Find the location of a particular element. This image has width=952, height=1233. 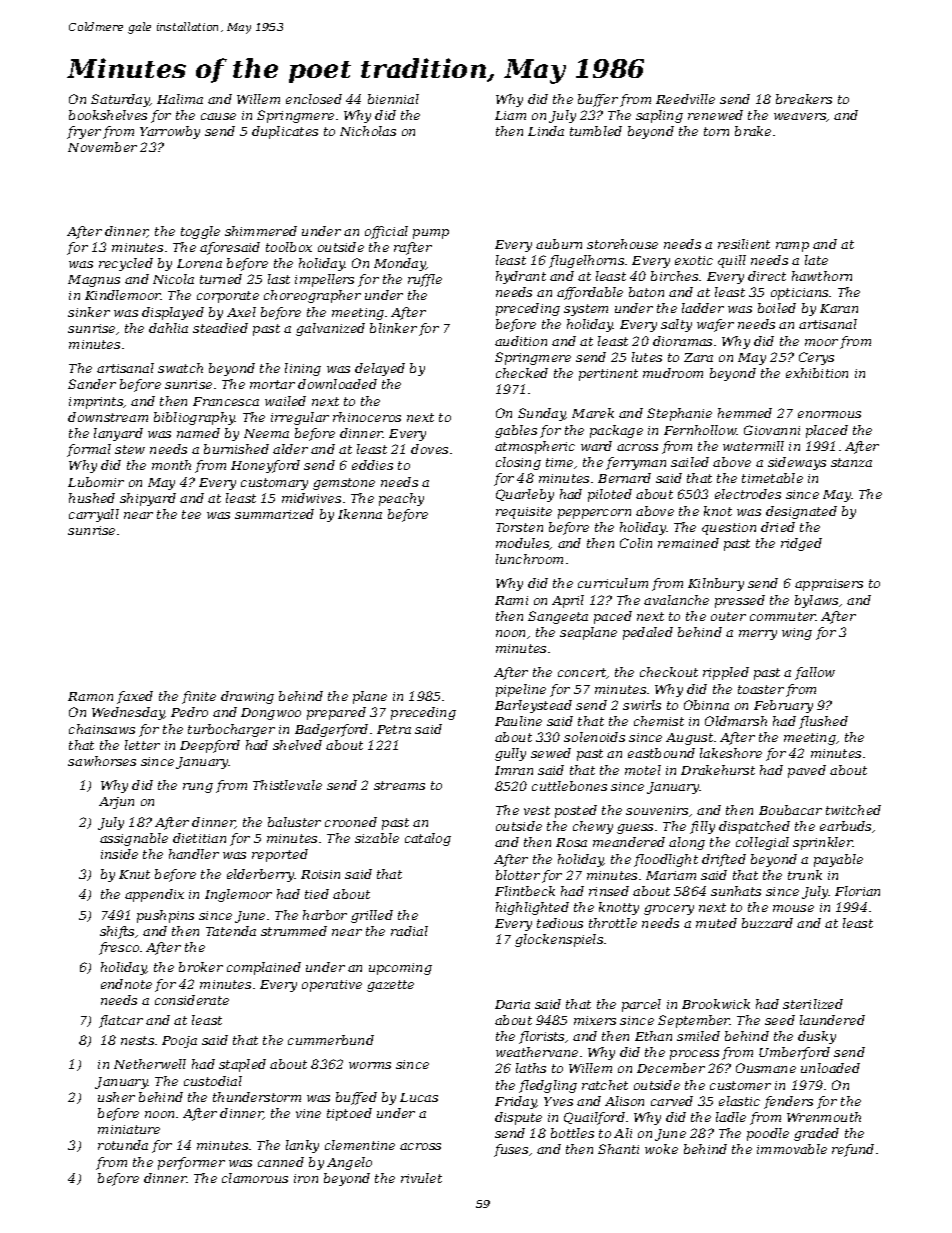

mortar is located at coordinates (272, 384).
